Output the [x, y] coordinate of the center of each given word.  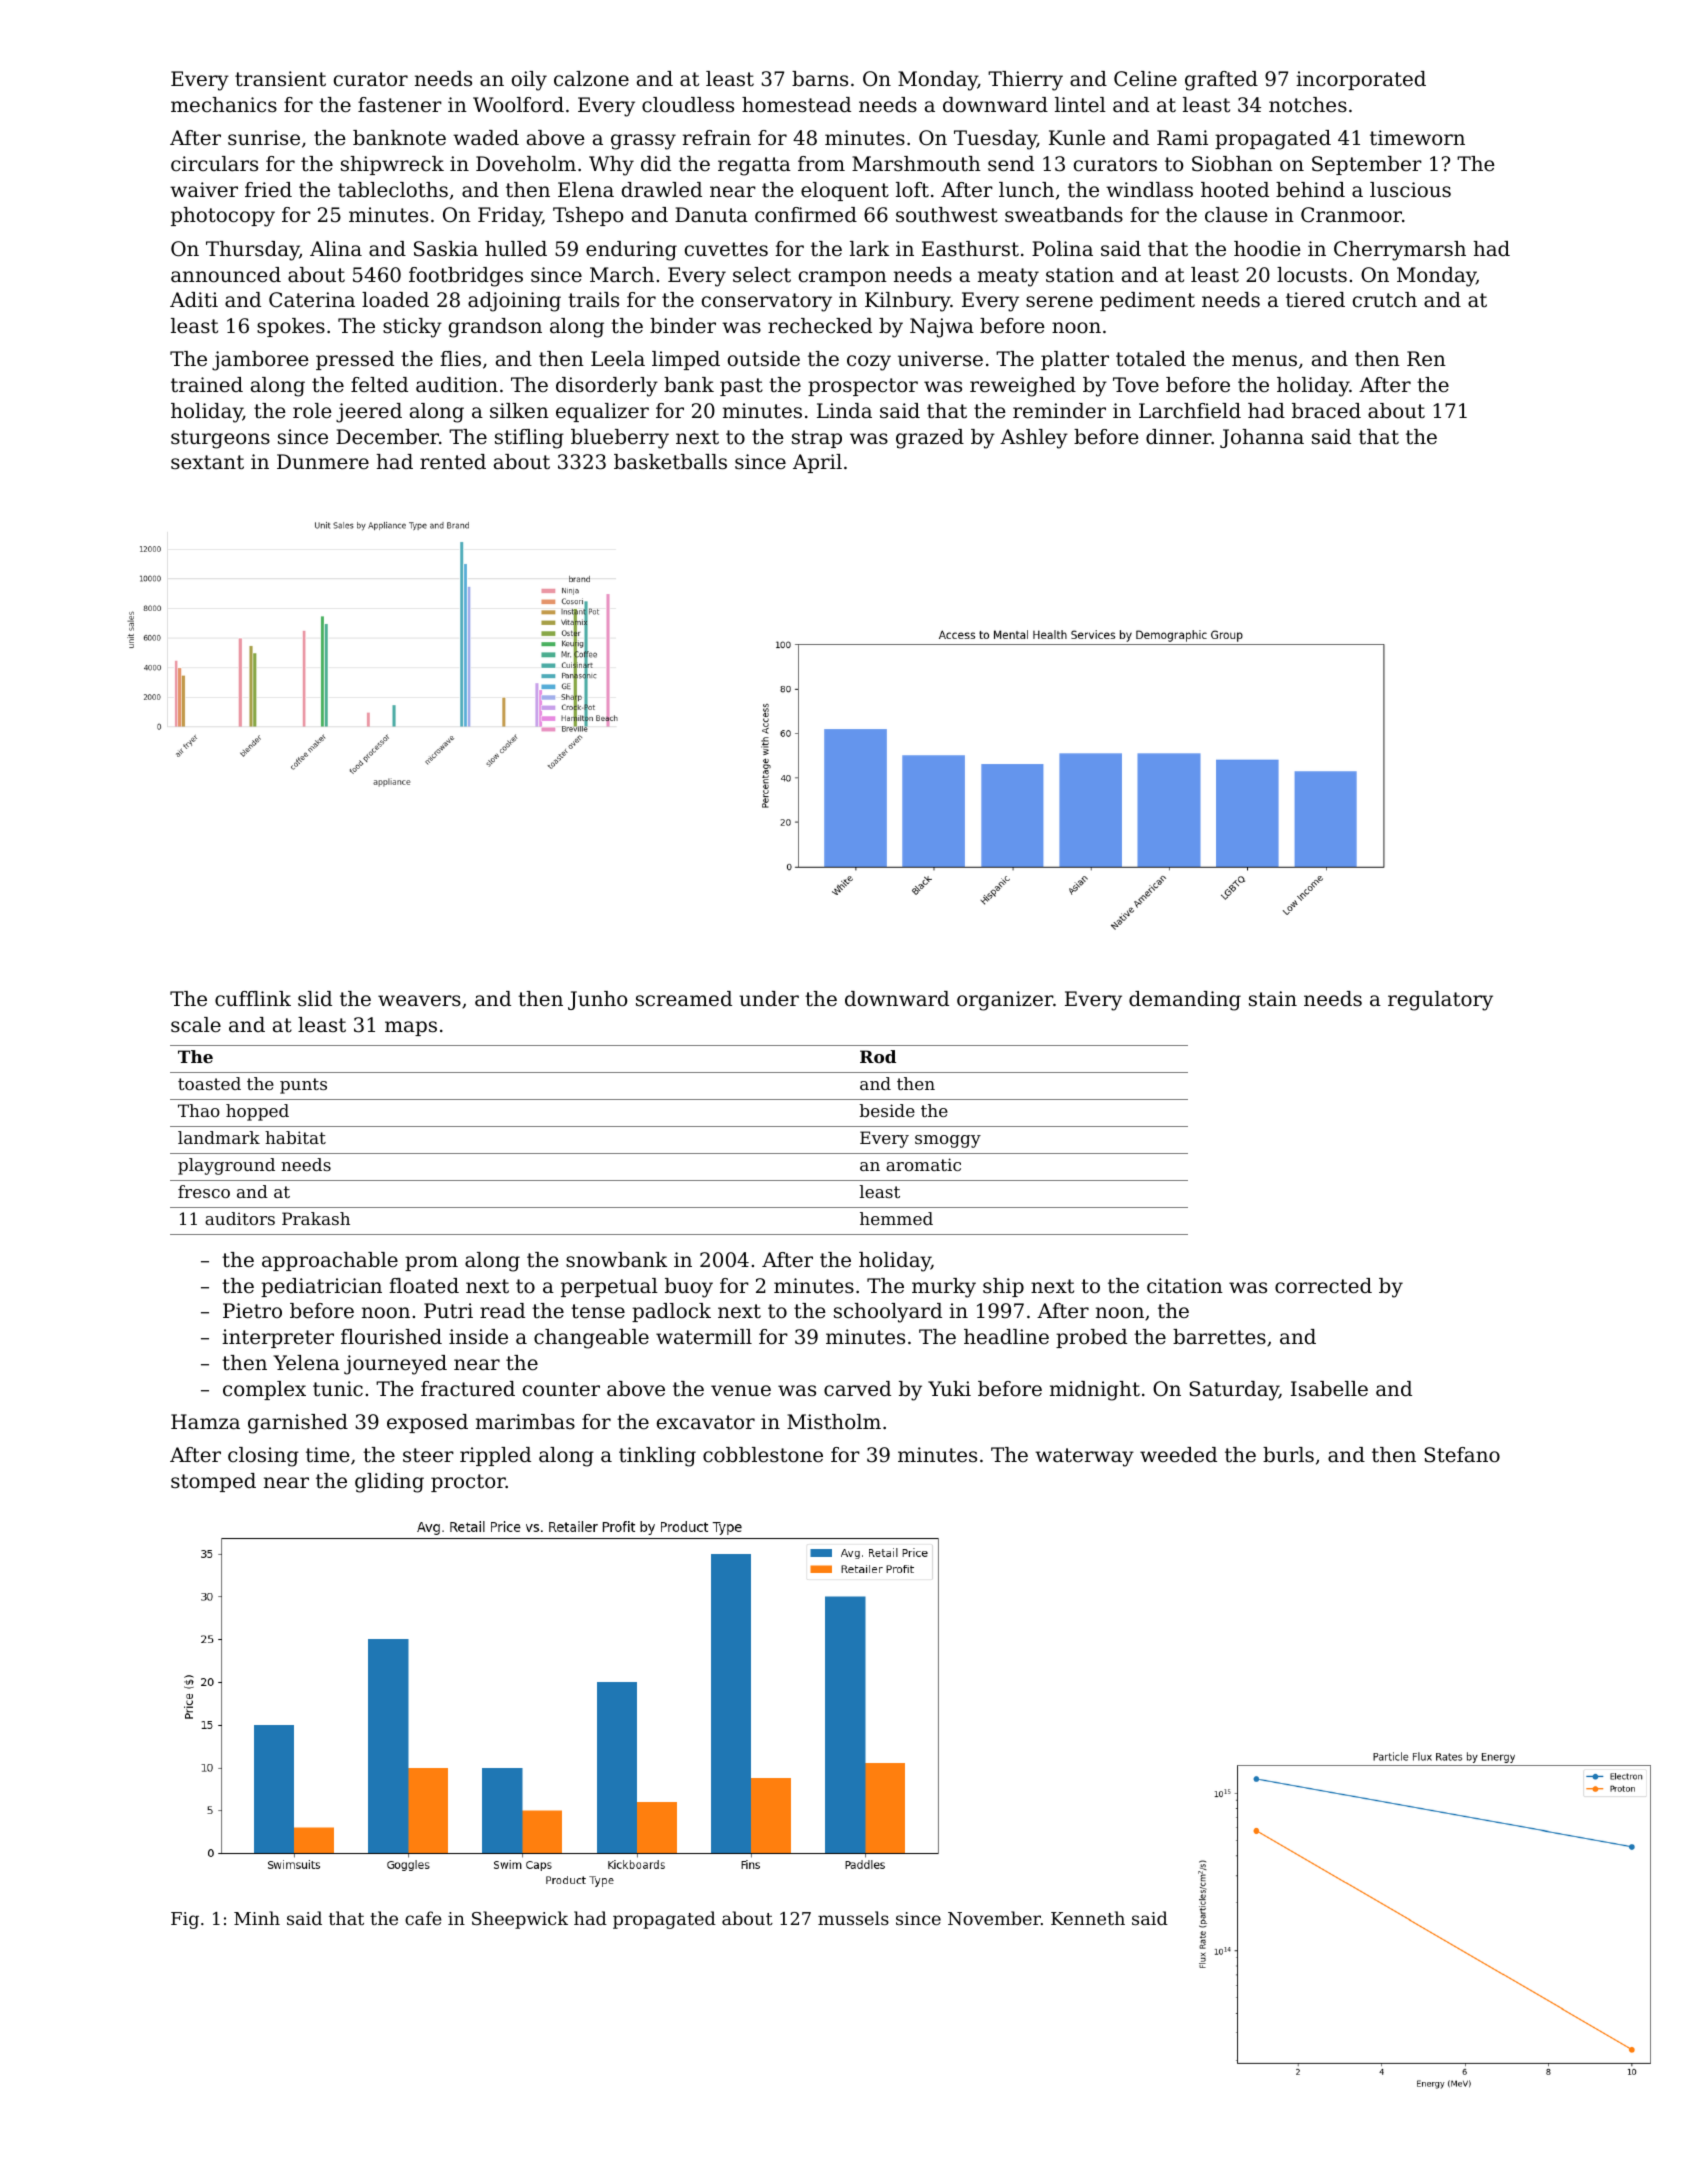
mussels [853, 1918]
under [769, 999]
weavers [419, 1000]
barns [820, 79]
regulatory [1440, 1001]
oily [529, 81]
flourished [391, 1337]
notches [1308, 105]
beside [887, 1110]
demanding [1185, 1001]
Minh [257, 1918]
